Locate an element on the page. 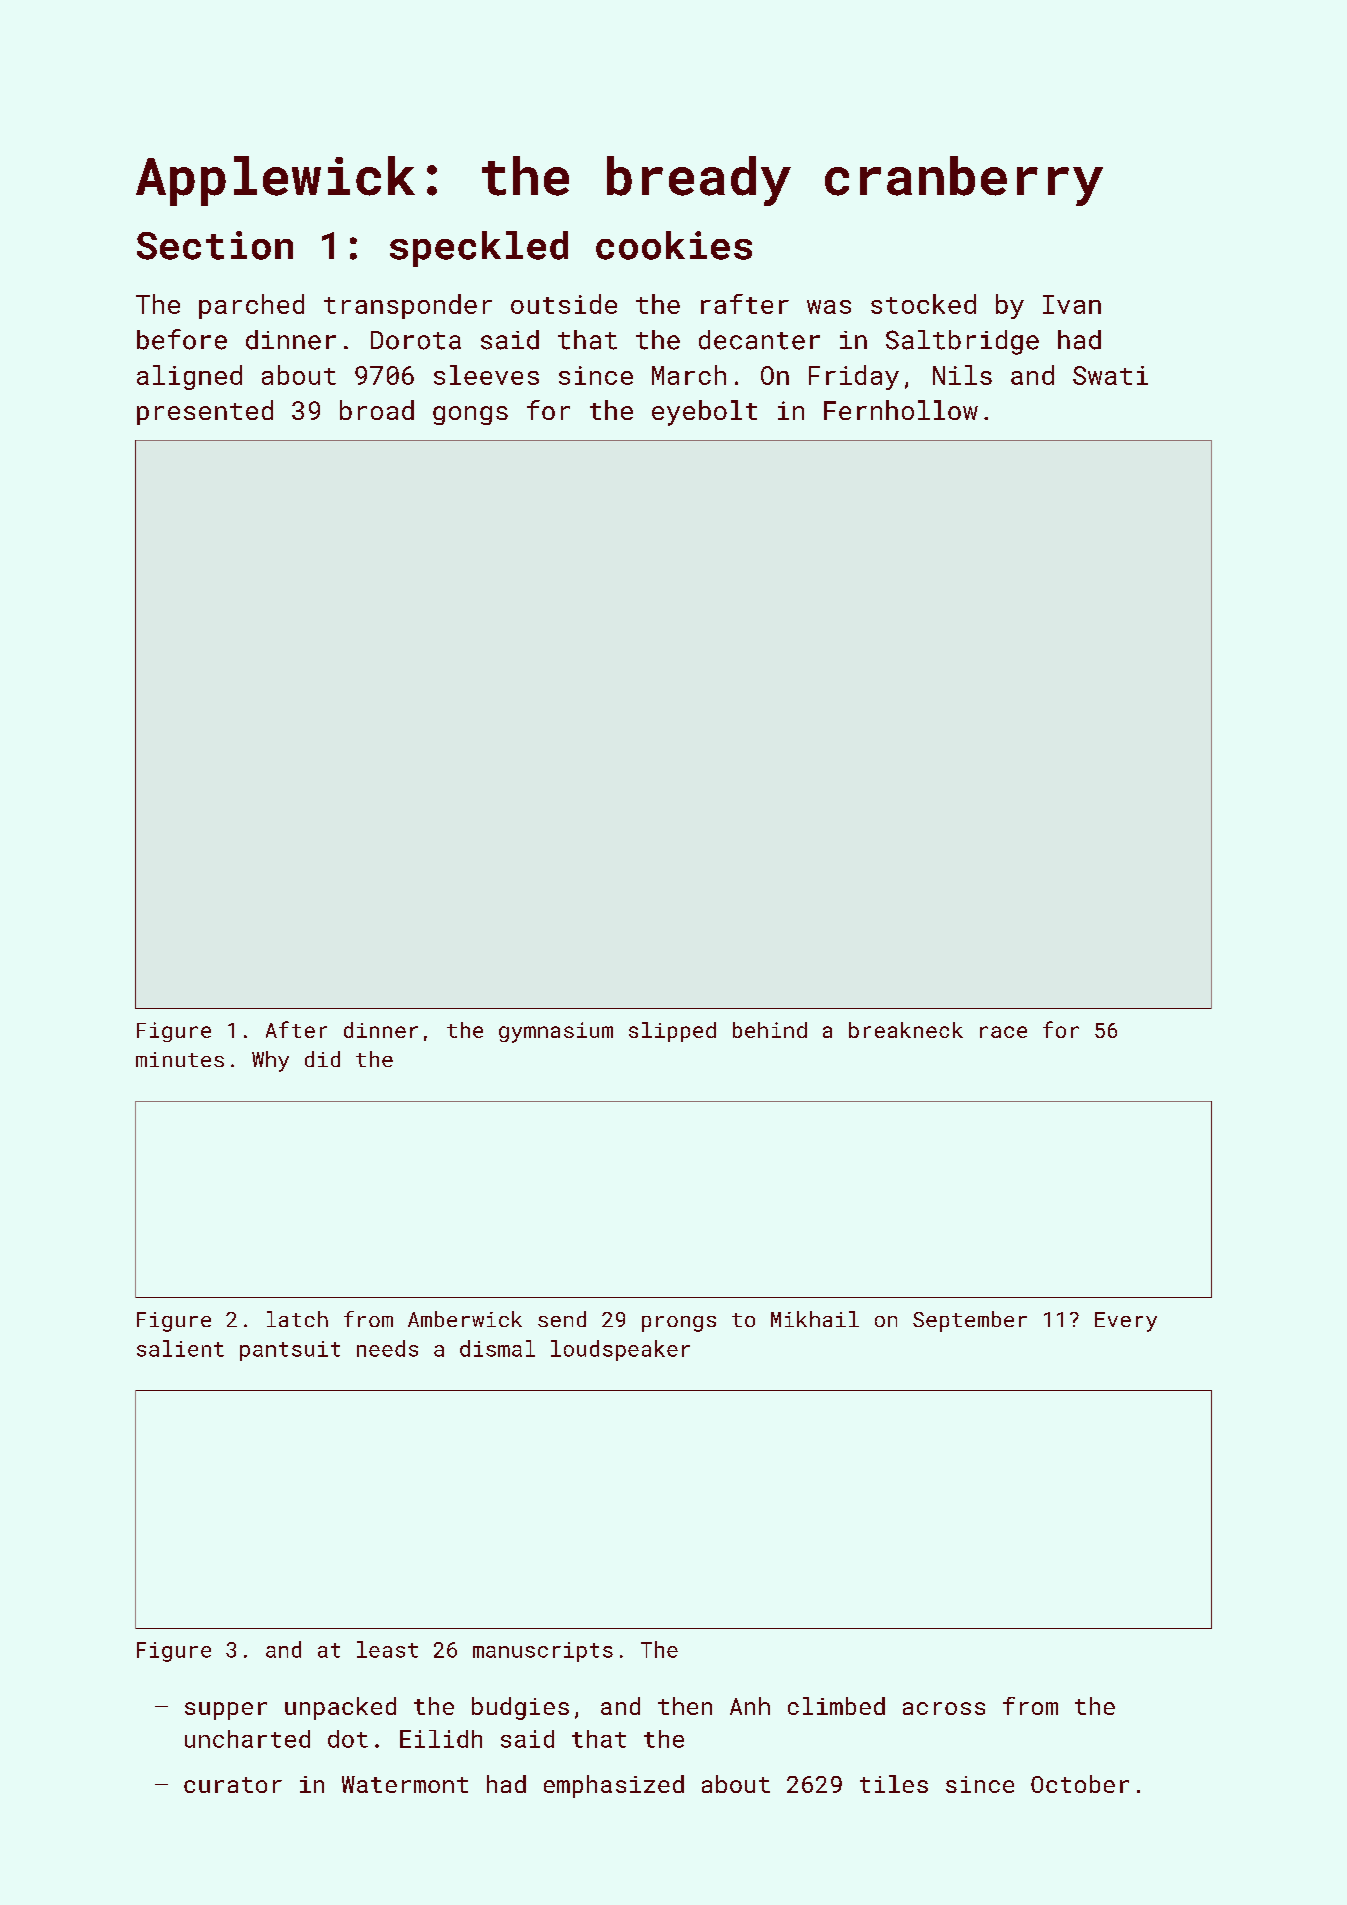 This page has width=1347, height=1905. broad is located at coordinates (377, 410).
